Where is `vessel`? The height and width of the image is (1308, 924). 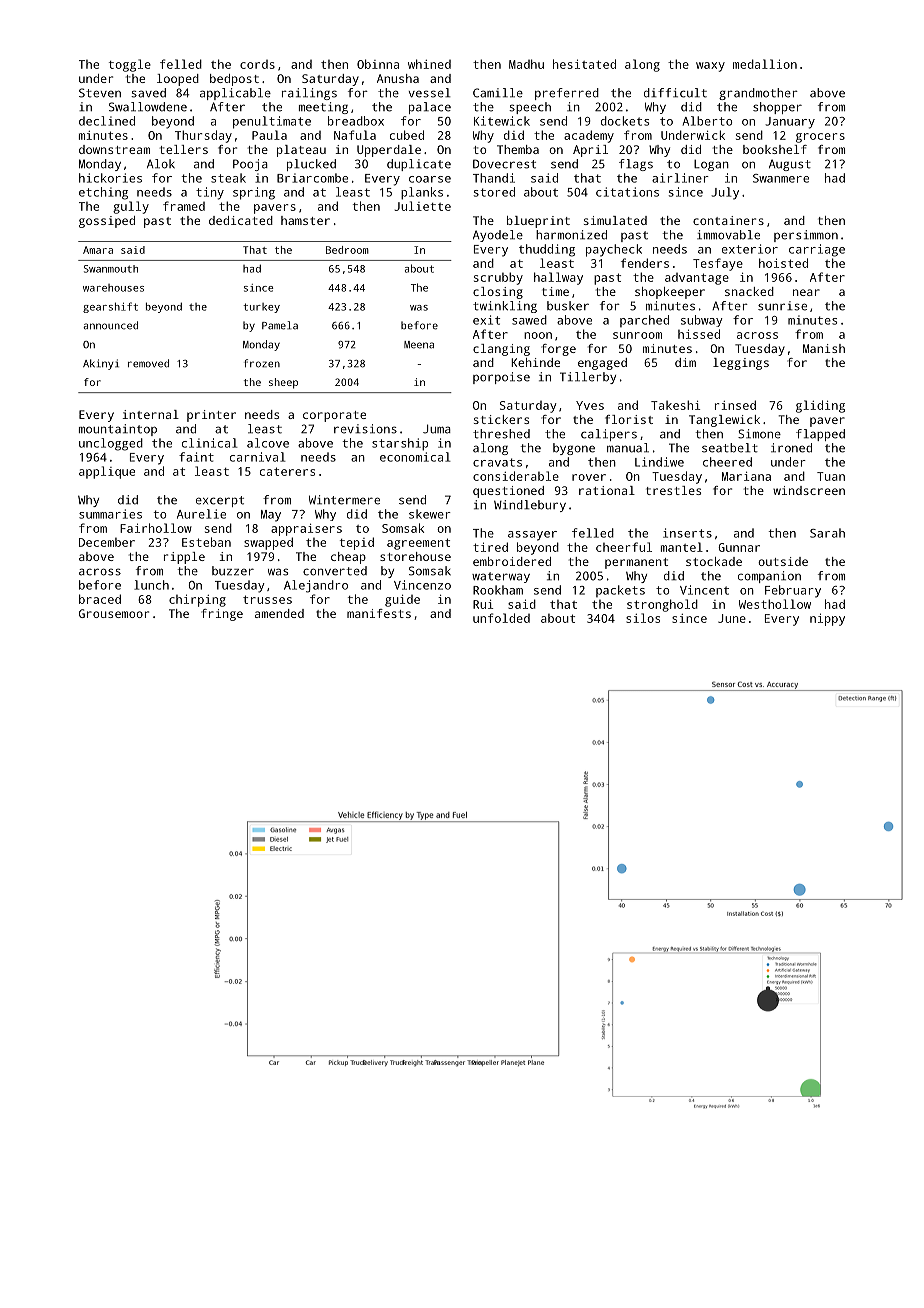 vessel is located at coordinates (429, 93).
